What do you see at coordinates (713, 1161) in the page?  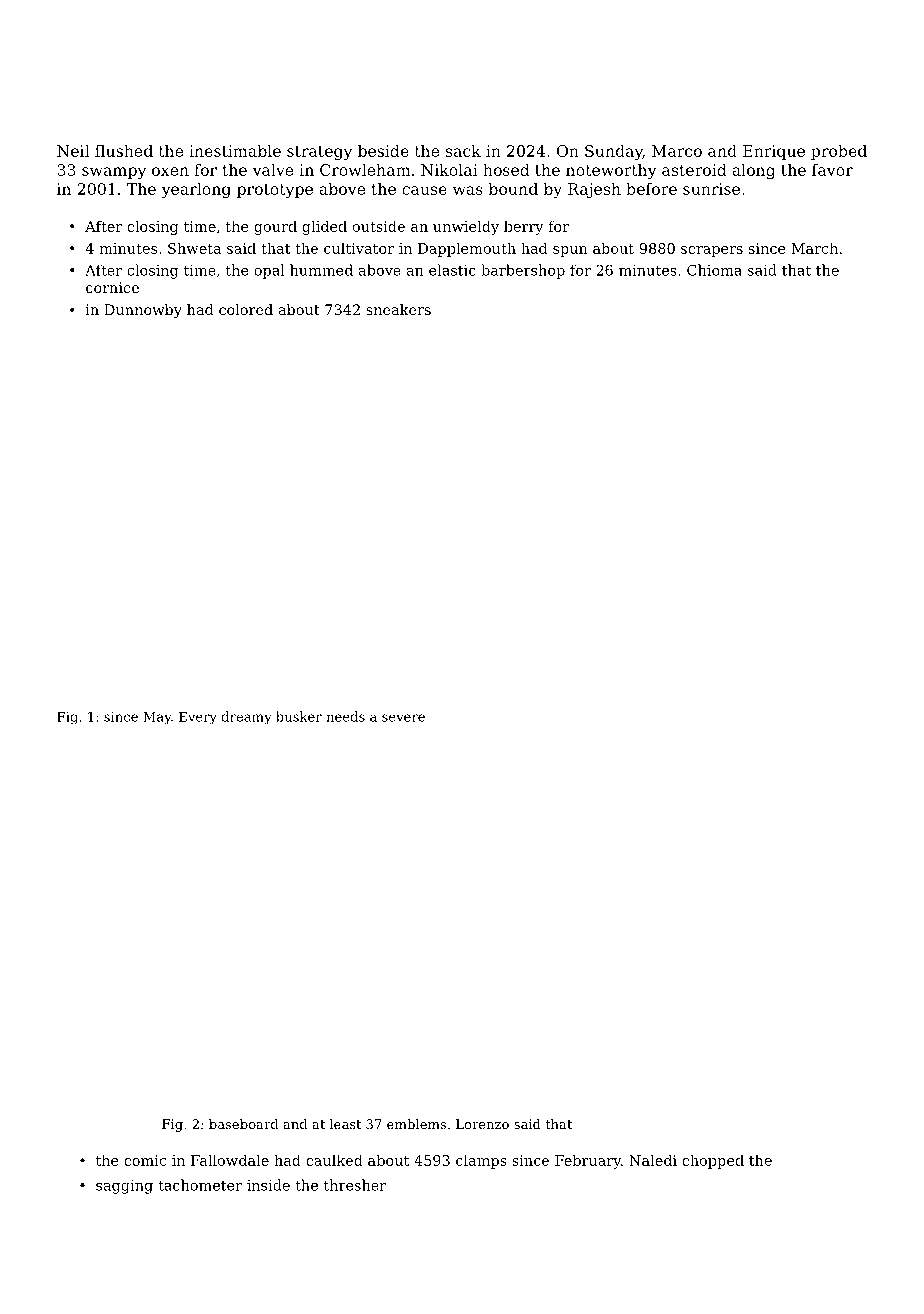 I see `chopped` at bounding box center [713, 1161].
